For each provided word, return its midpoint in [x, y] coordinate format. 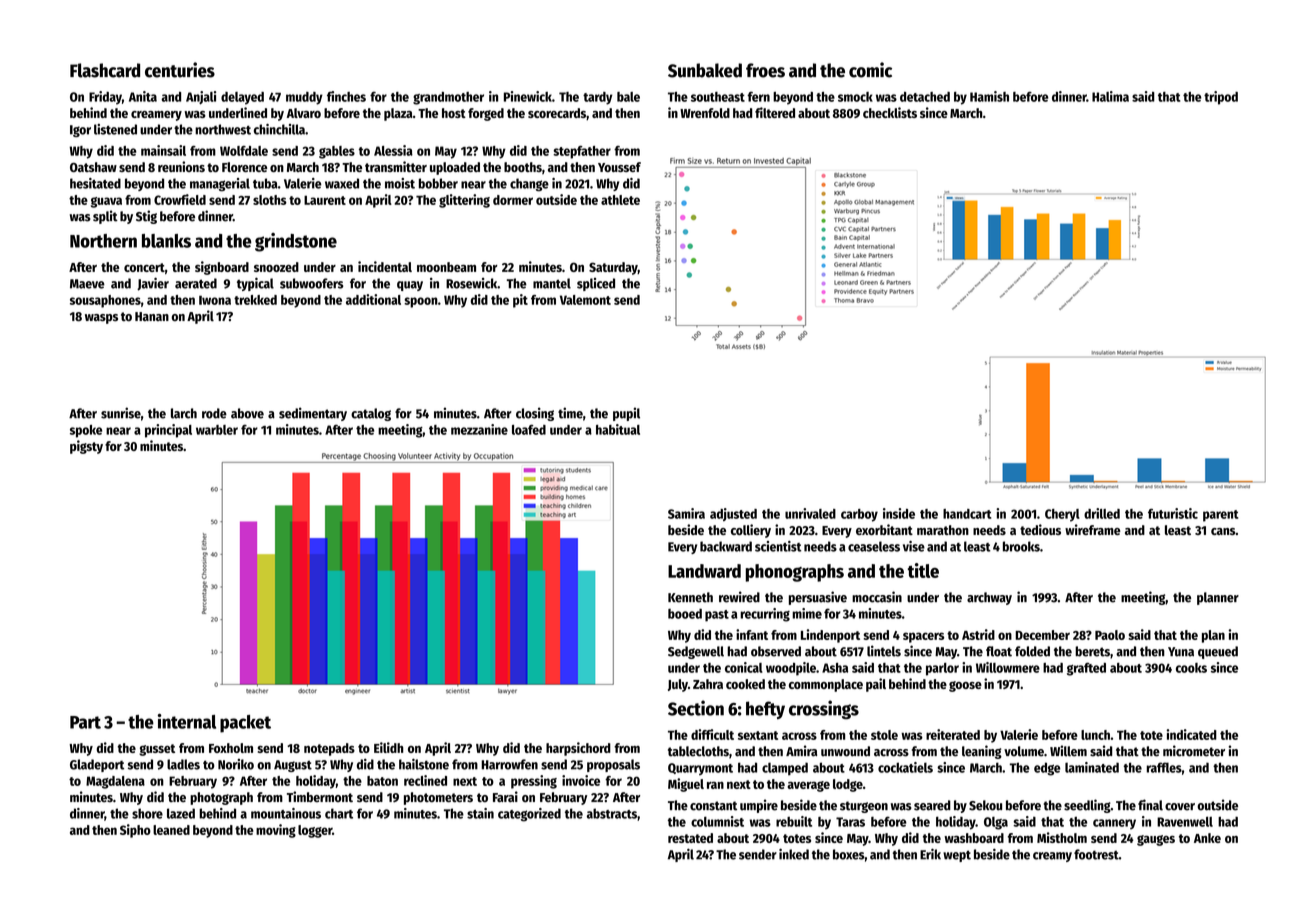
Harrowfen [509, 764]
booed [685, 613]
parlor [942, 669]
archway [989, 598]
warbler [217, 430]
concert [144, 267]
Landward [704, 571]
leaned [171, 830]
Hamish [989, 96]
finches [346, 96]
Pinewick [528, 96]
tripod [1221, 98]
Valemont [585, 300]
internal [187, 721]
